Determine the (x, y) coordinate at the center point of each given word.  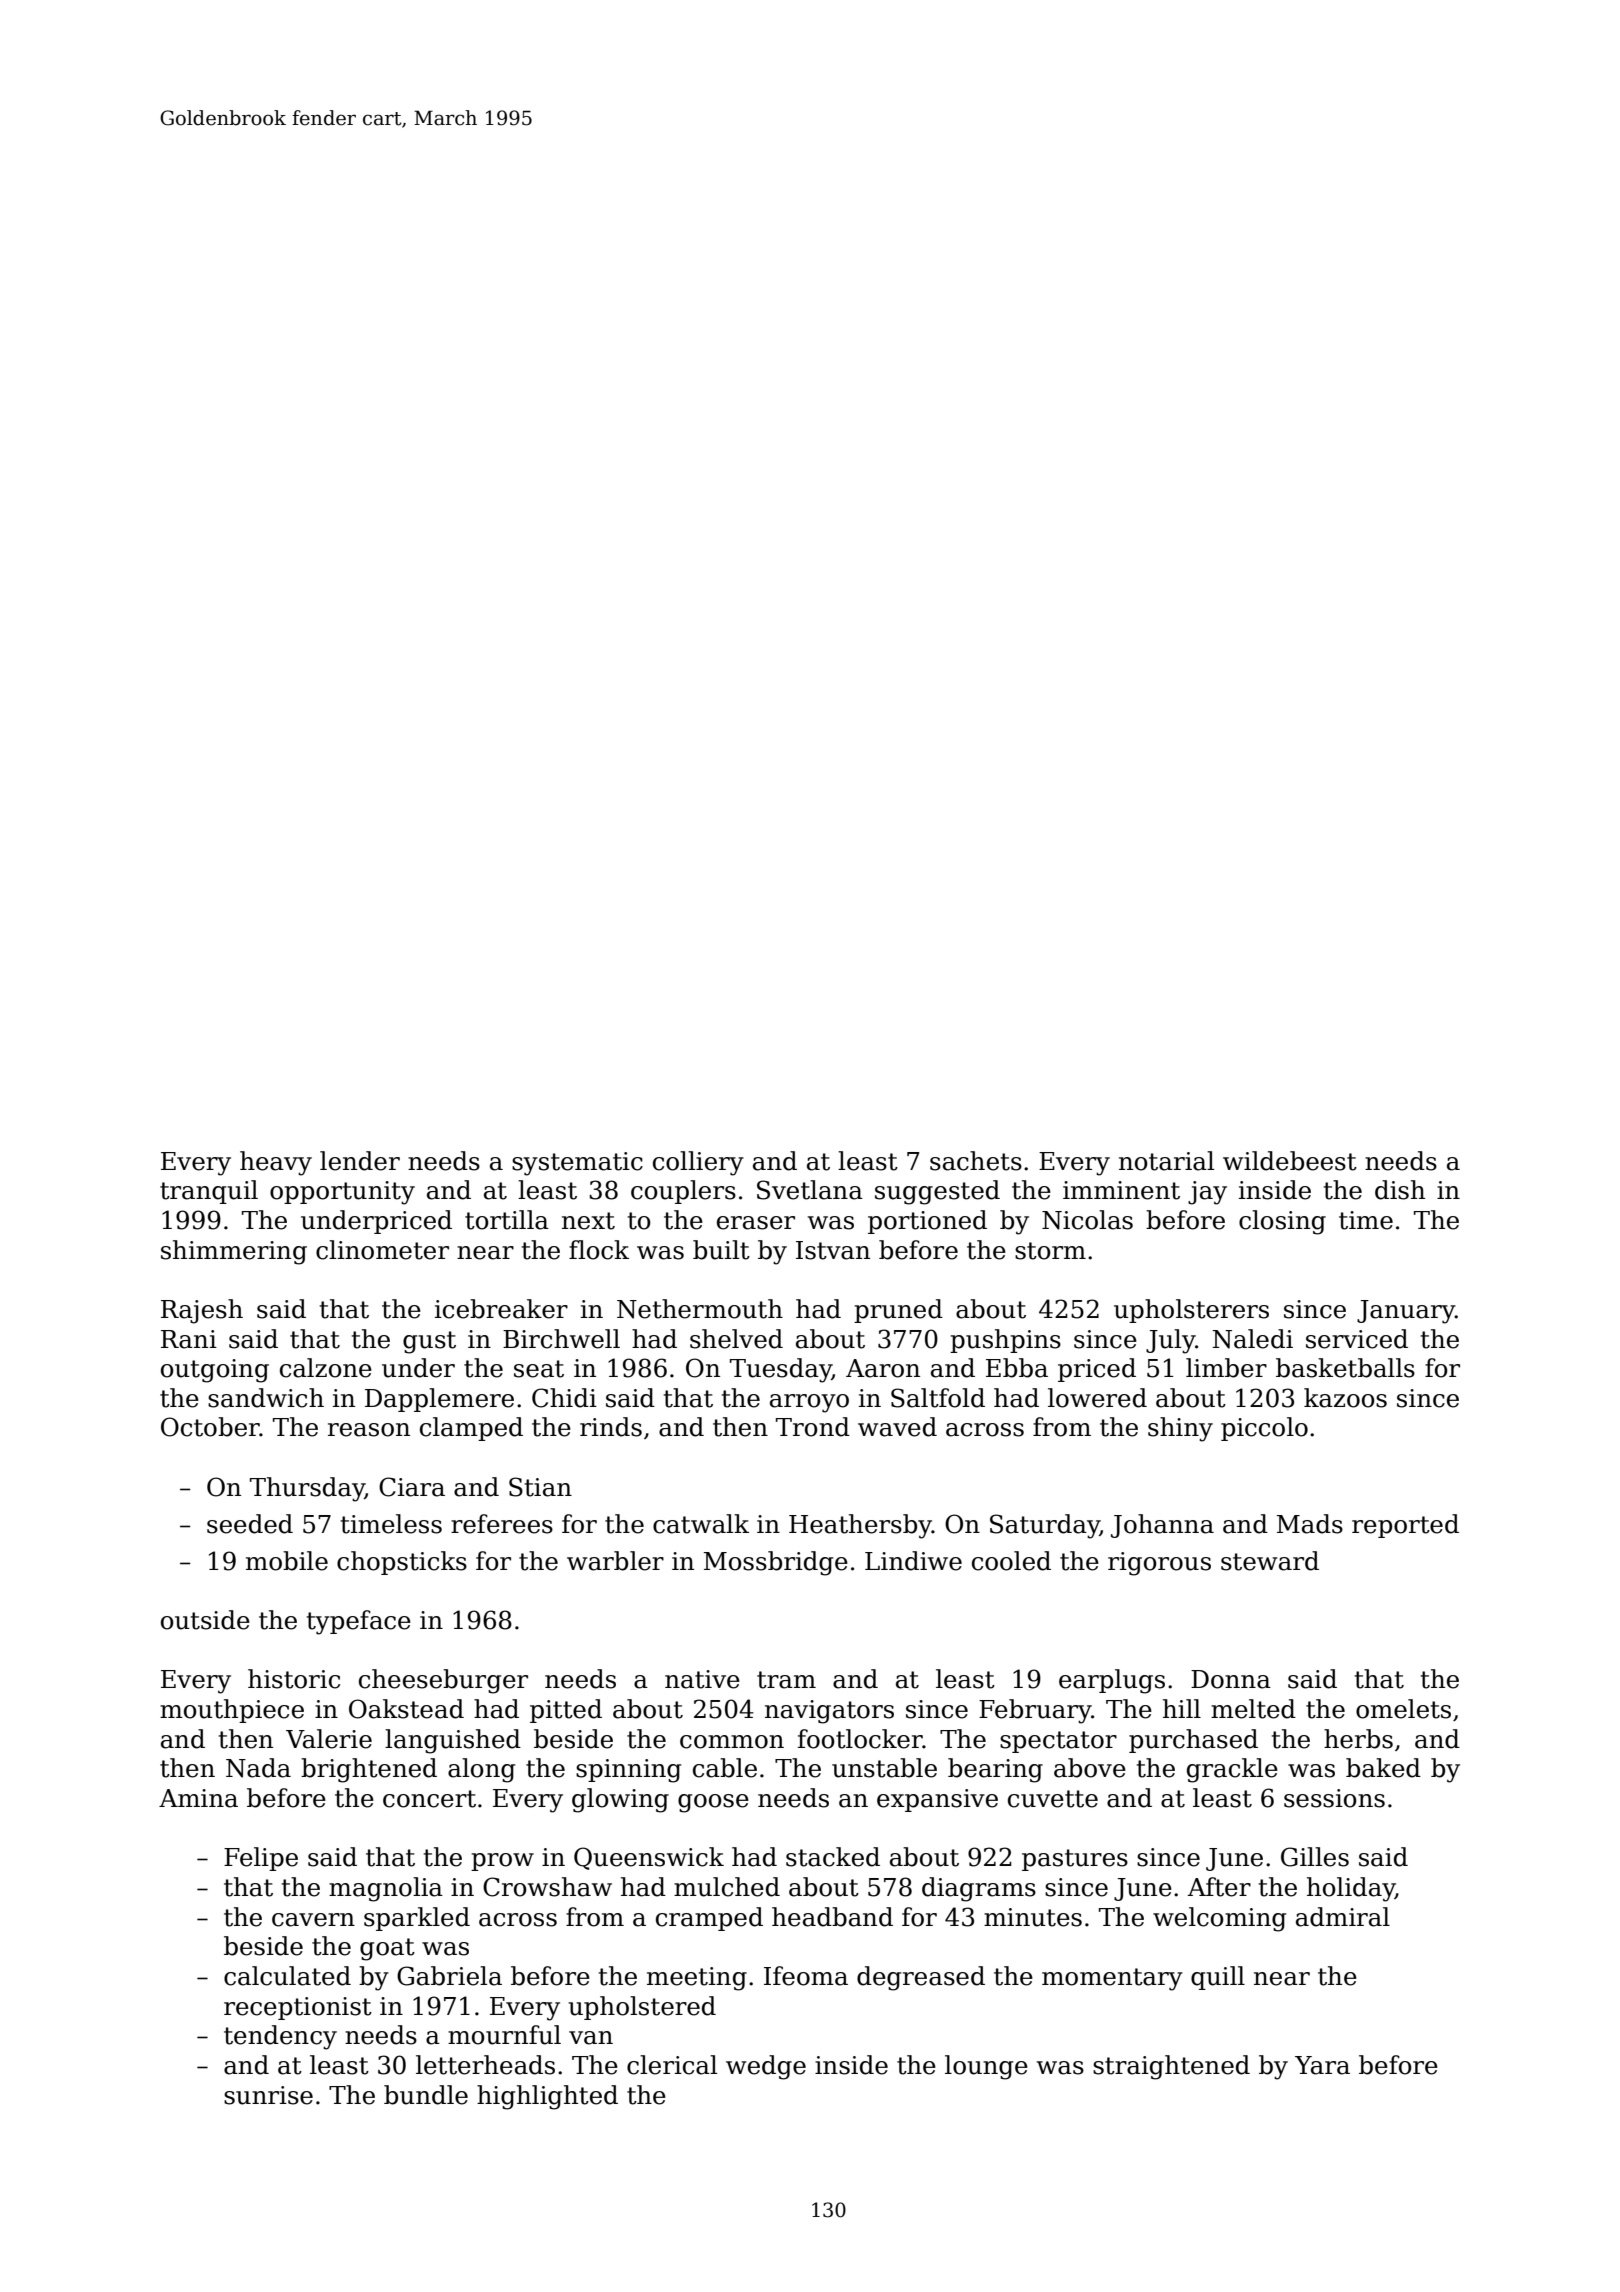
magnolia (386, 1889)
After (1219, 1887)
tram (786, 1680)
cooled (1011, 1561)
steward (1270, 1561)
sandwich (266, 1398)
